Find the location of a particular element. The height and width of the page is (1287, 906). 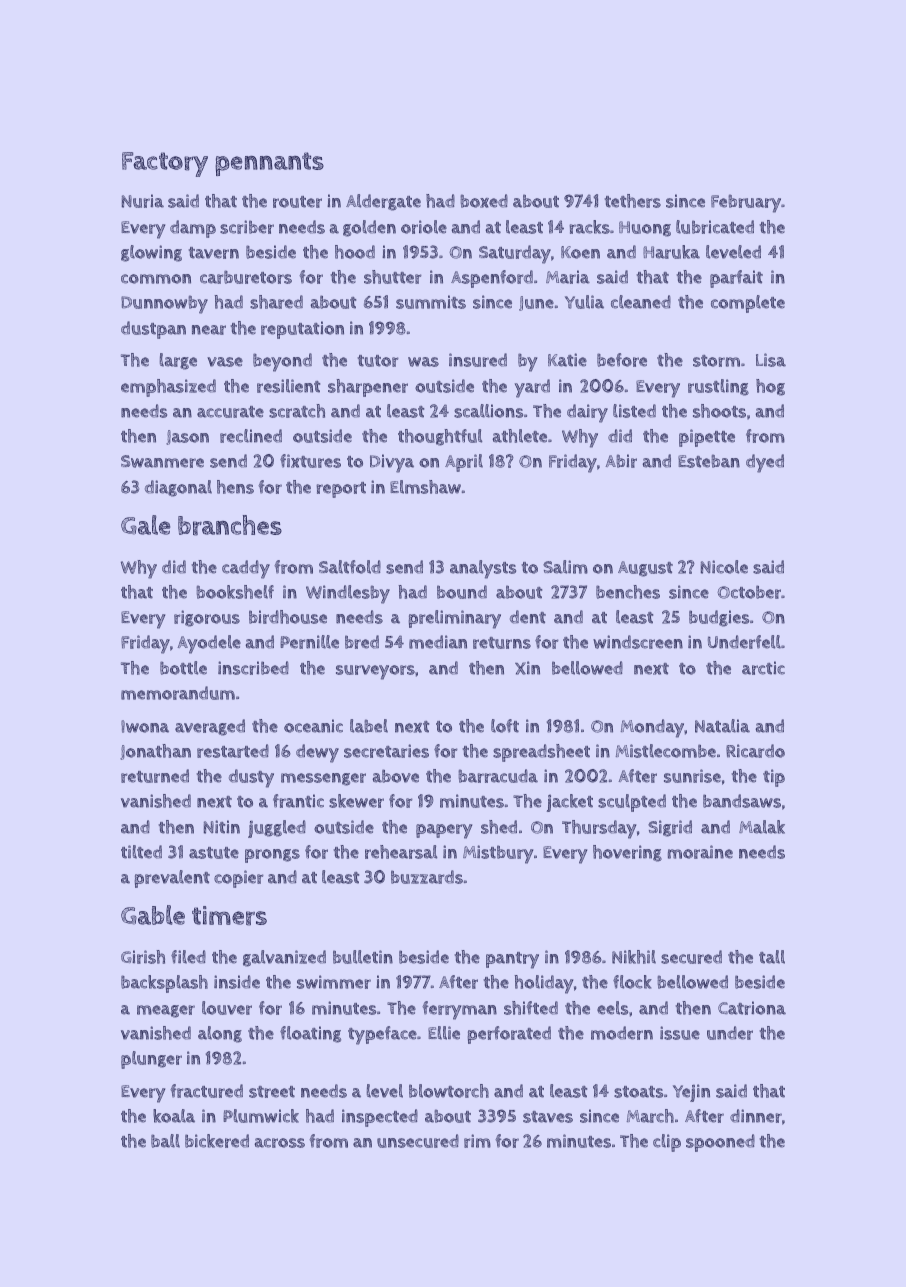

fractured is located at coordinates (206, 1091).
